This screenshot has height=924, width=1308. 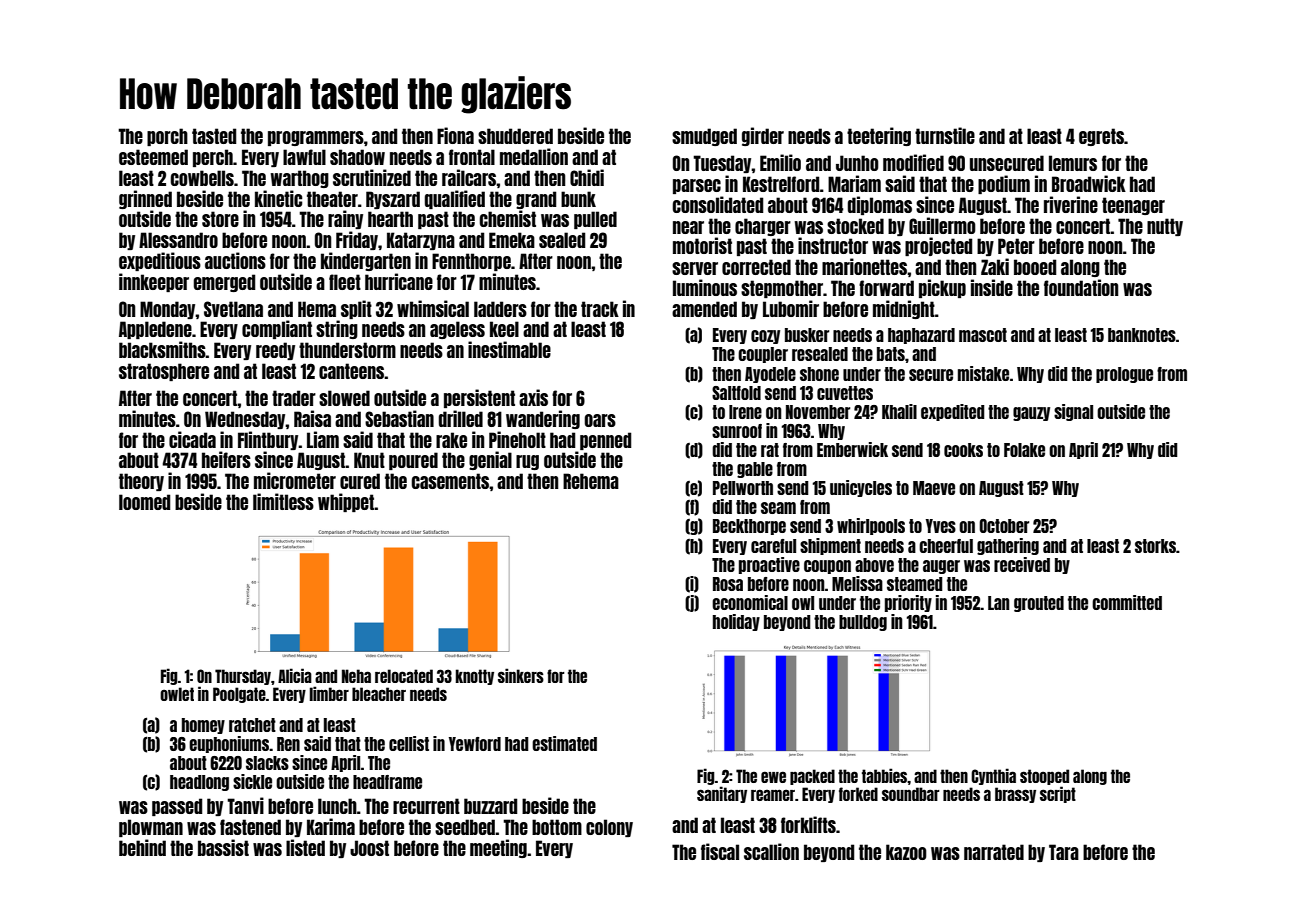 What do you see at coordinates (369, 848) in the screenshot?
I see `Joost` at bounding box center [369, 848].
